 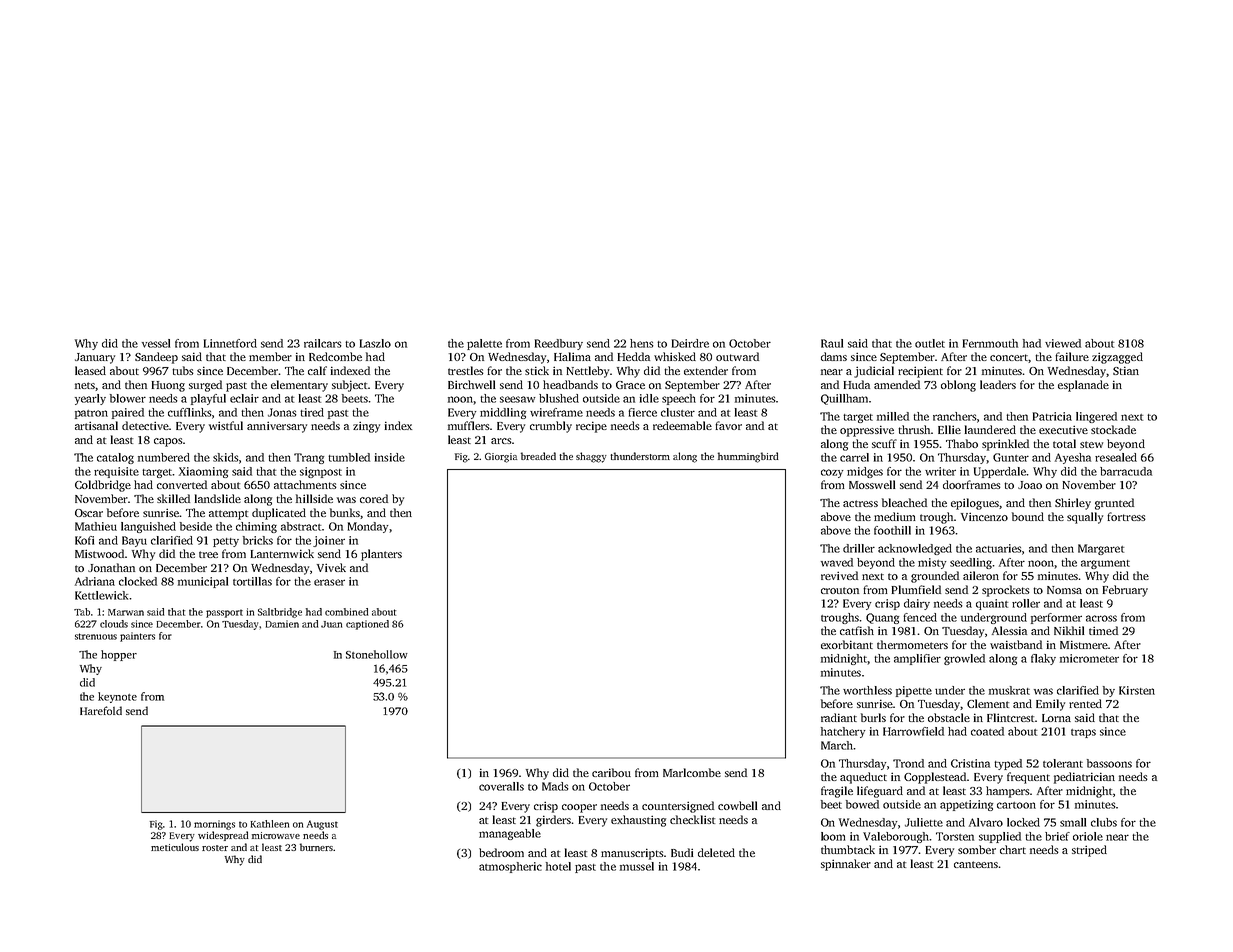 I want to click on timed, so click(x=1103, y=630).
